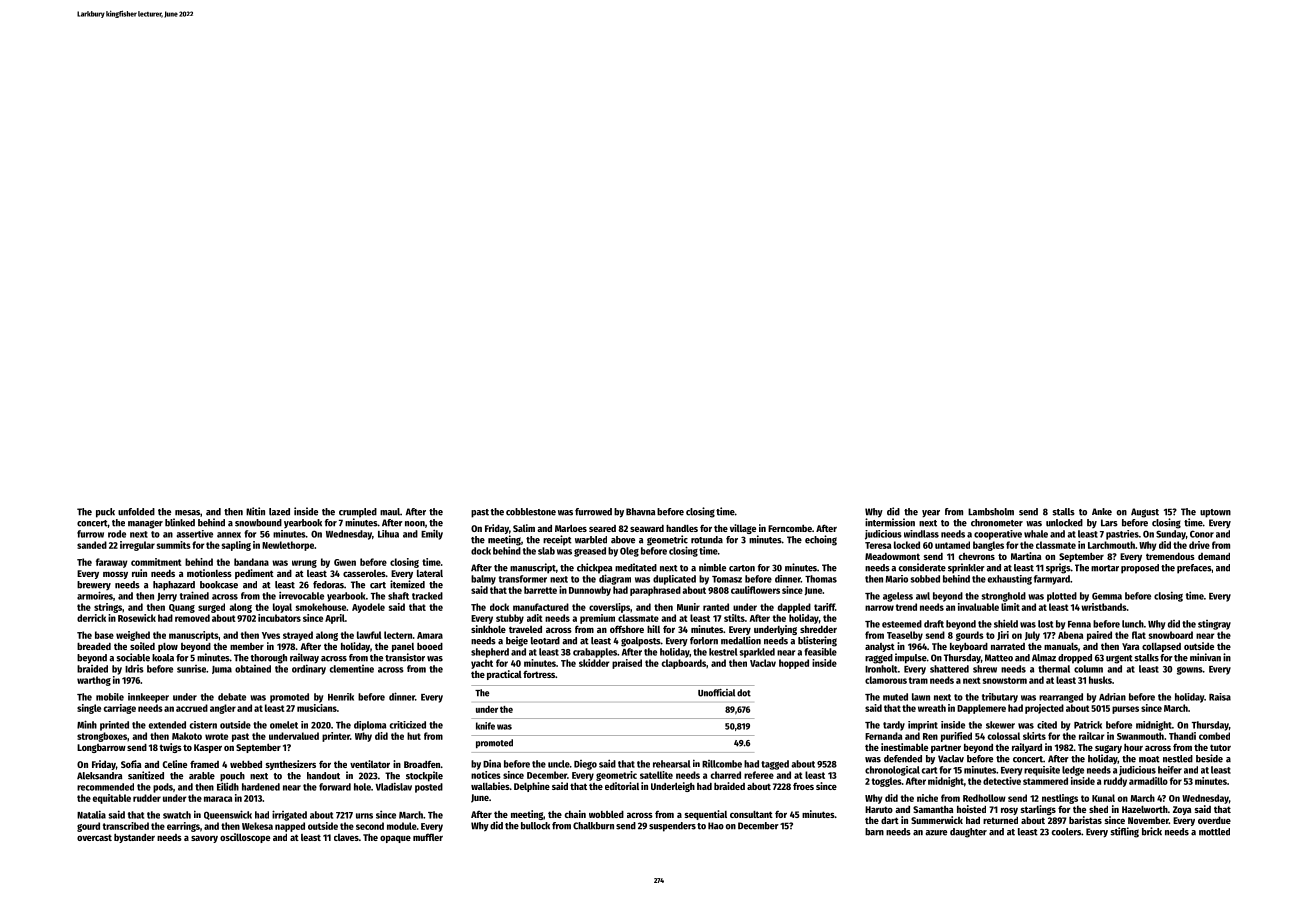  Describe the element at coordinates (1139, 635) in the document. I see `flat` at that location.
